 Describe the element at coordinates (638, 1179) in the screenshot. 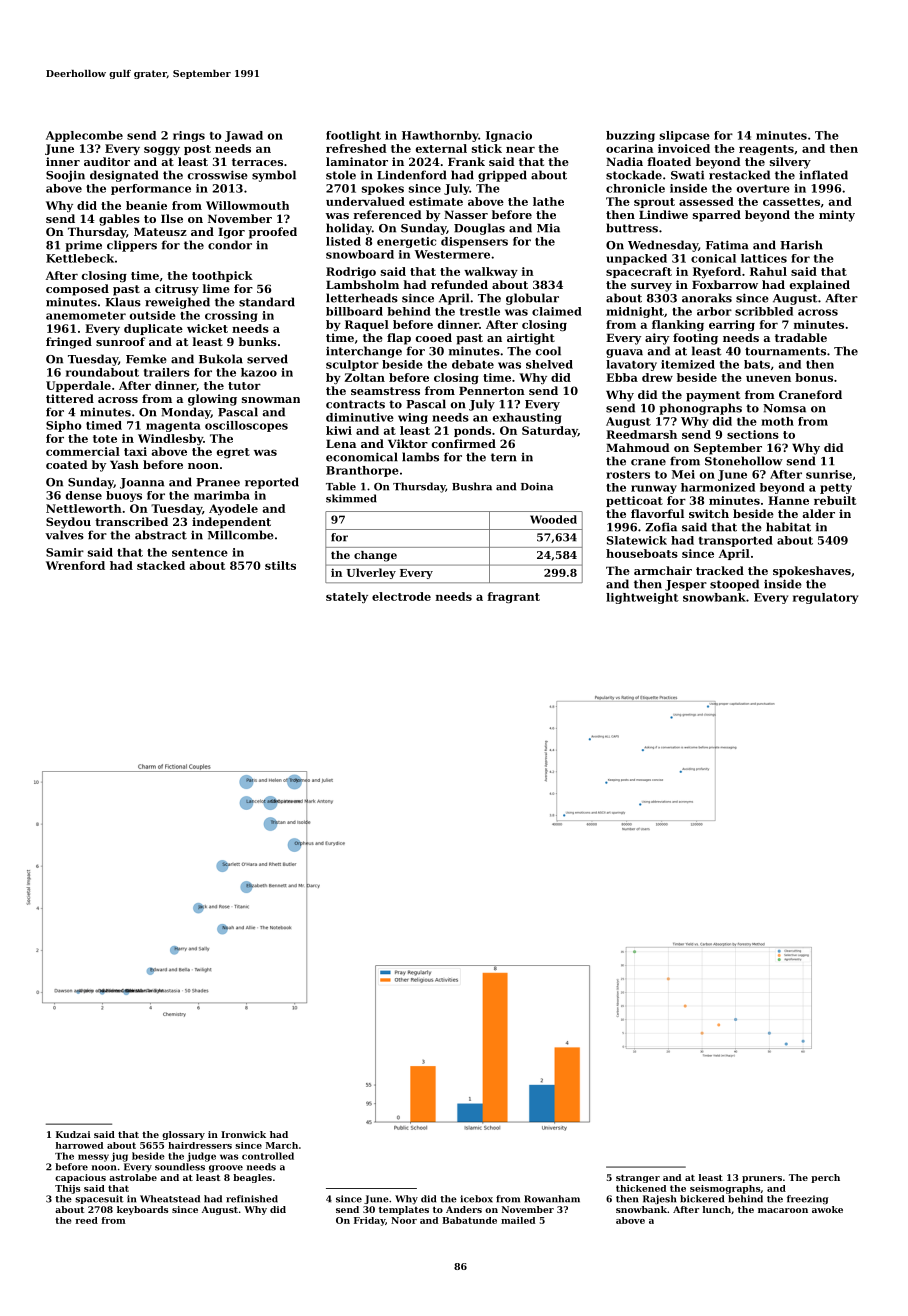

I see `stranger` at that location.
